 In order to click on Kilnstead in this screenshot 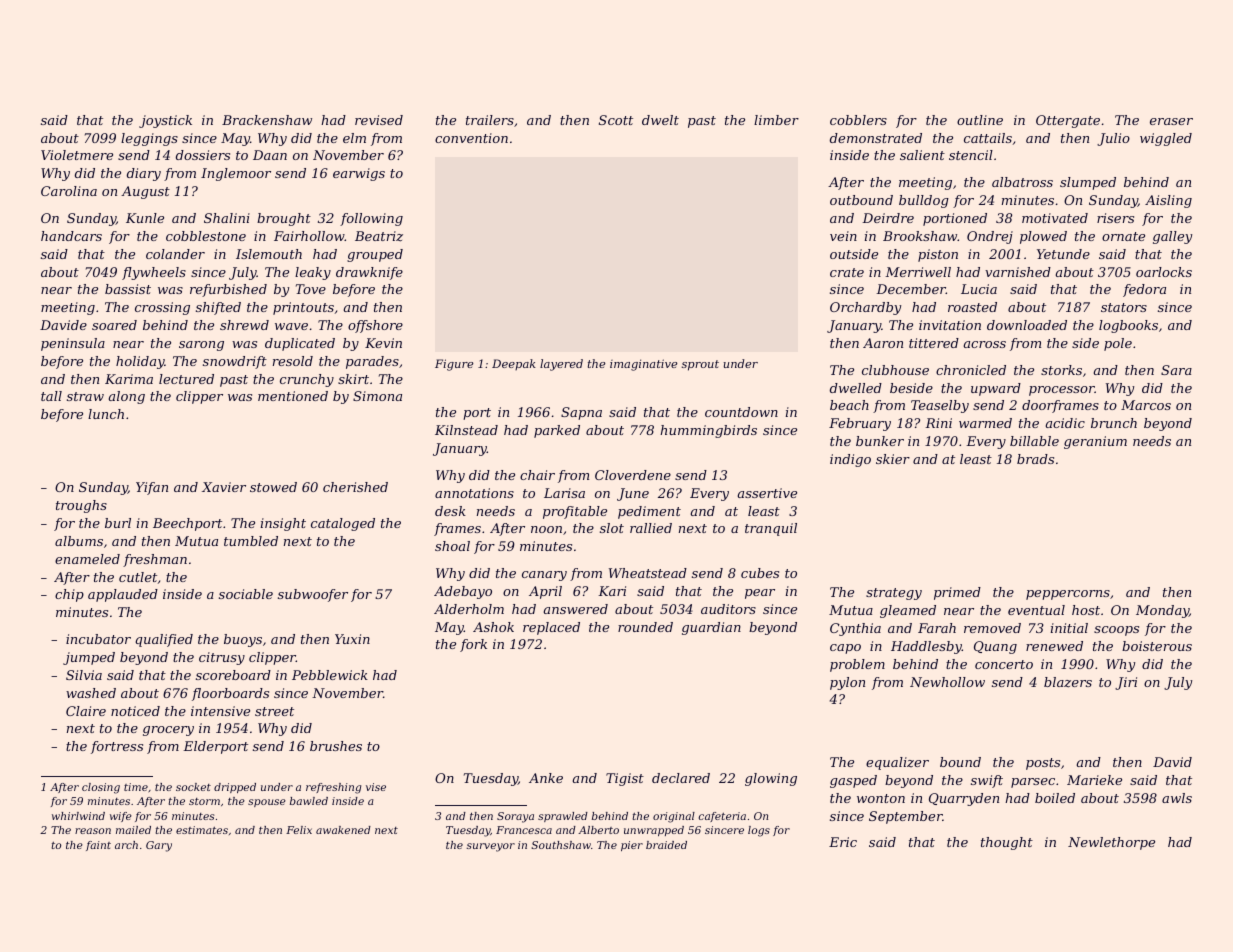, I will do `click(466, 430)`.
